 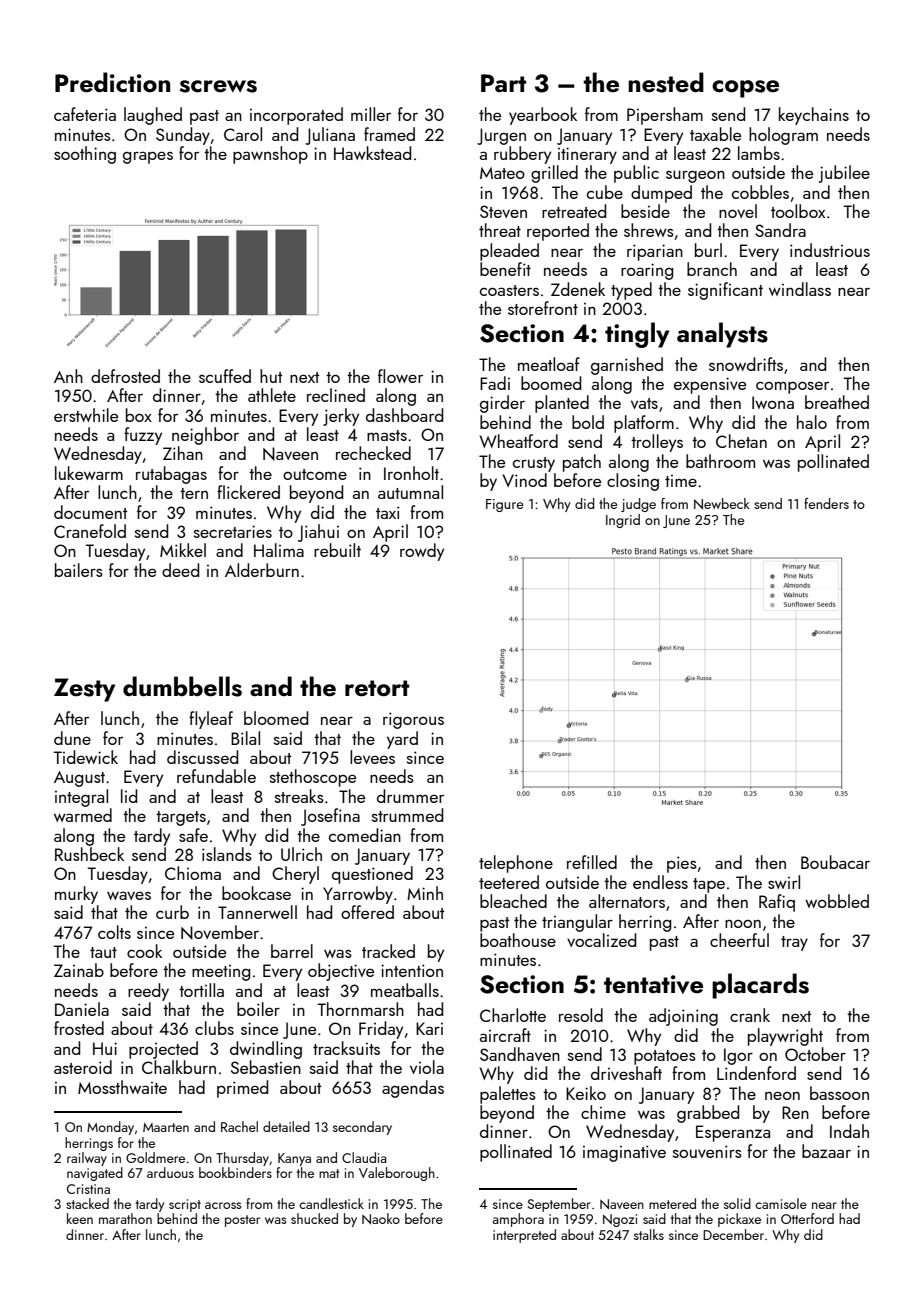 I want to click on rebuilt, so click(x=337, y=550).
